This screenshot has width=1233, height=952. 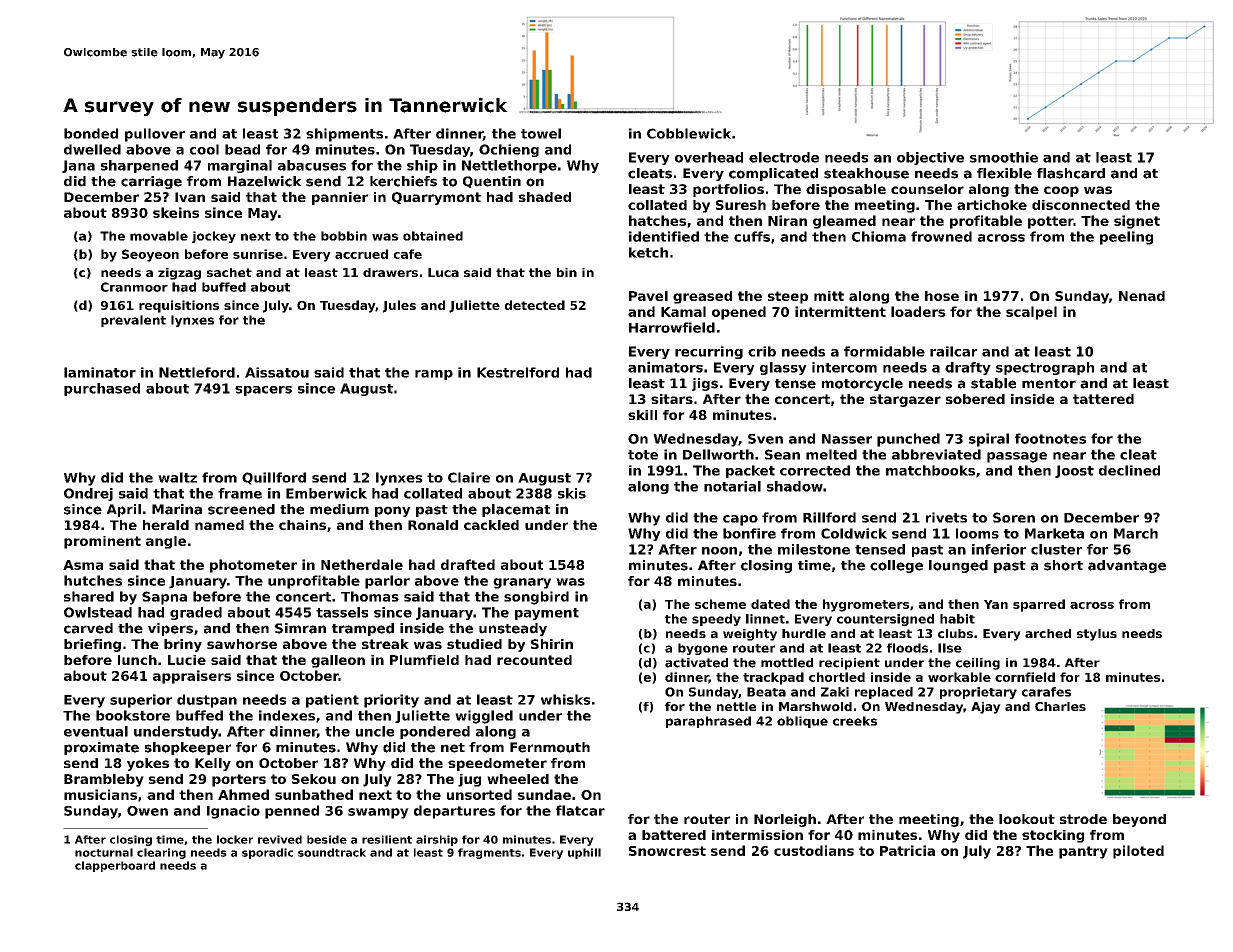 I want to click on Harrowfield, so click(x=672, y=327).
